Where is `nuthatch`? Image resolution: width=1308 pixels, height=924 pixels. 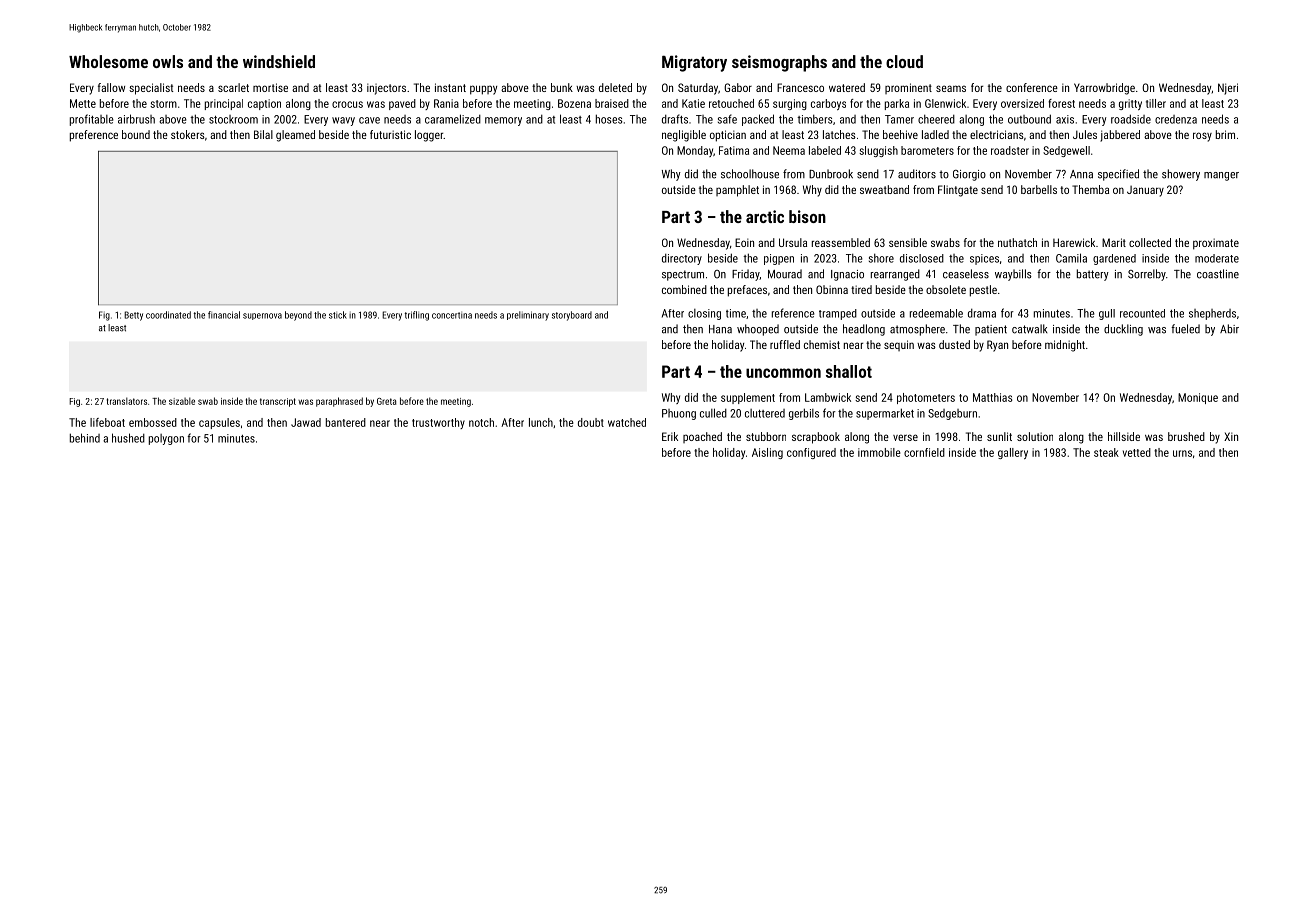
nuthatch is located at coordinates (1017, 242).
